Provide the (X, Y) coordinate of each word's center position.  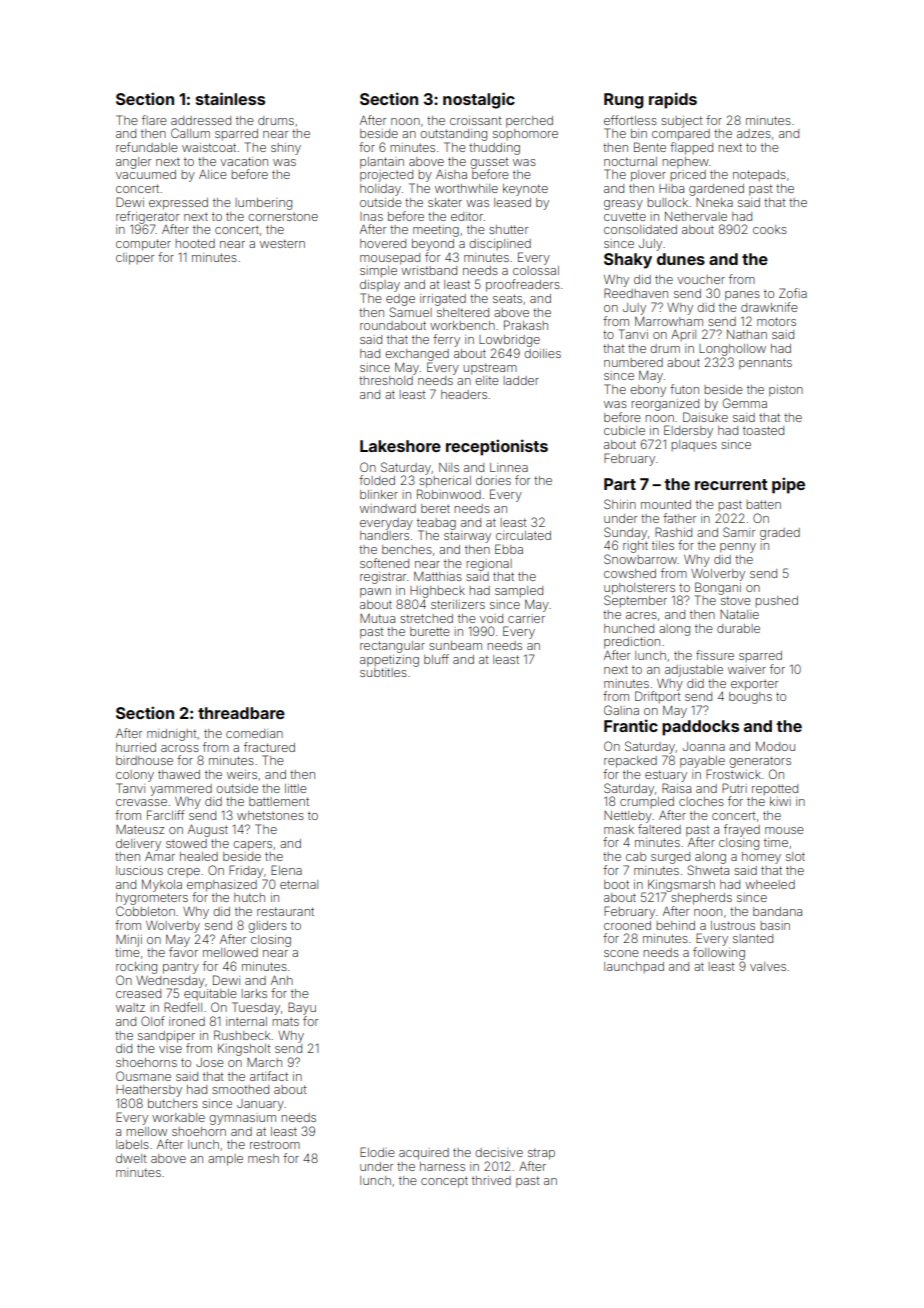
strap (541, 1154)
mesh (263, 1158)
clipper (135, 259)
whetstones (270, 815)
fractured (269, 747)
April (683, 335)
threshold (386, 380)
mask (619, 829)
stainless (230, 98)
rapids (673, 100)
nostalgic (479, 100)
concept (444, 1182)
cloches (701, 801)
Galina (621, 710)
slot (795, 856)
